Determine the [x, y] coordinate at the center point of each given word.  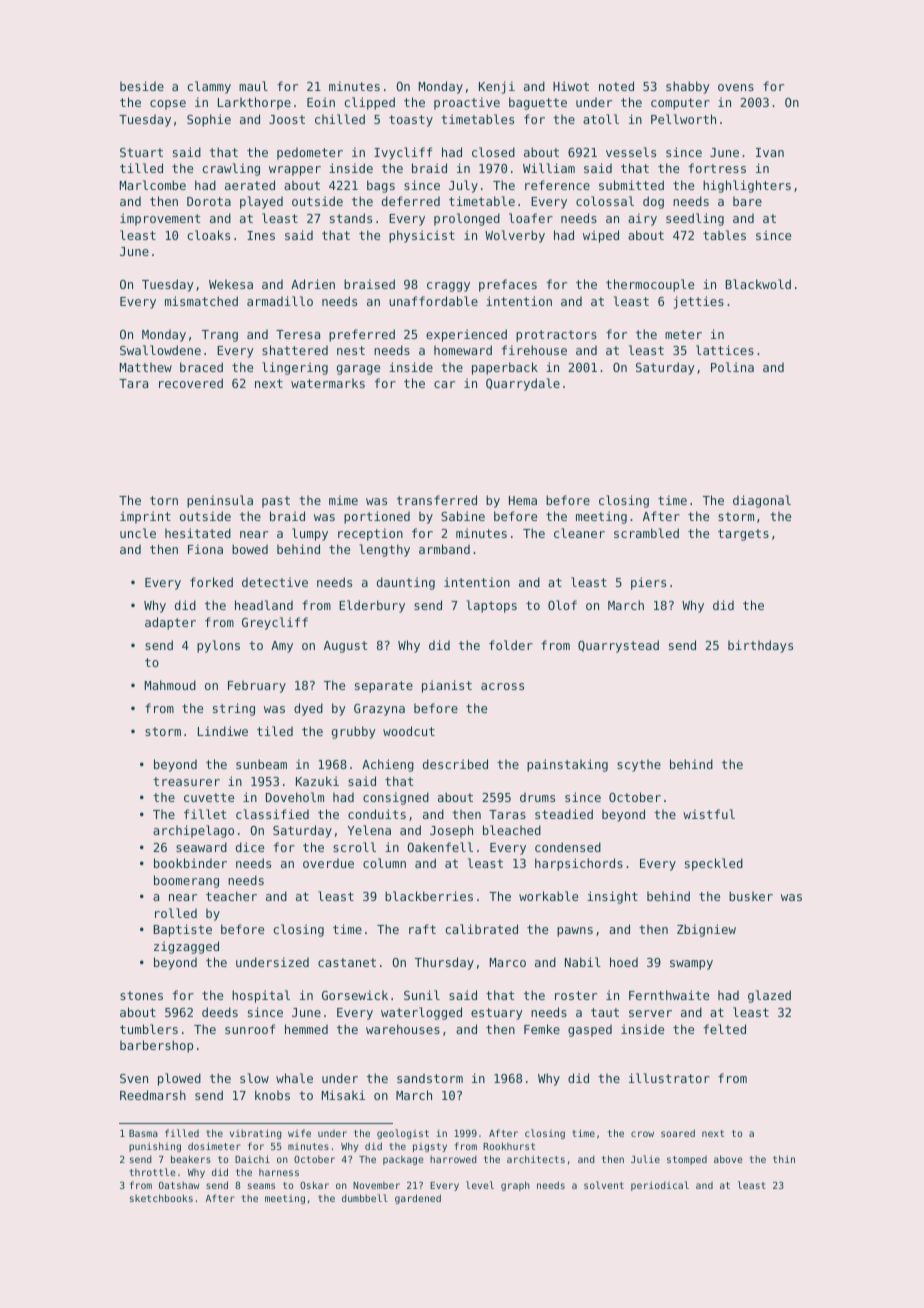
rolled [176, 913]
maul [253, 86]
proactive [467, 103]
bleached [512, 830]
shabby [688, 87]
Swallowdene [160, 350]
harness [279, 1172]
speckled [714, 864]
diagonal [762, 501]
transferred [437, 500]
